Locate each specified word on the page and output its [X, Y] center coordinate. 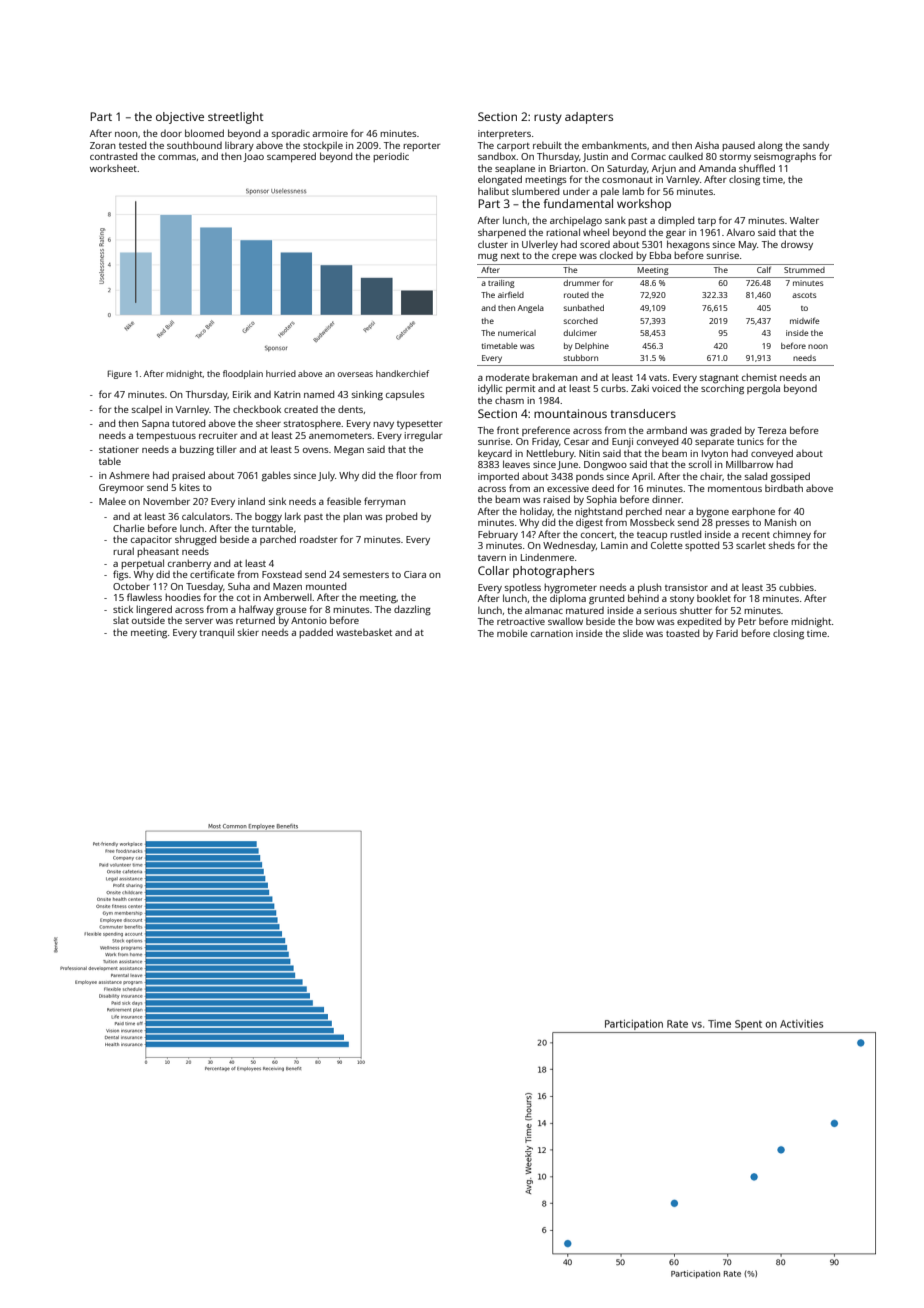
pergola [763, 389]
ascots [804, 295]
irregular [423, 436]
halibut [493, 191]
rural [123, 551]
